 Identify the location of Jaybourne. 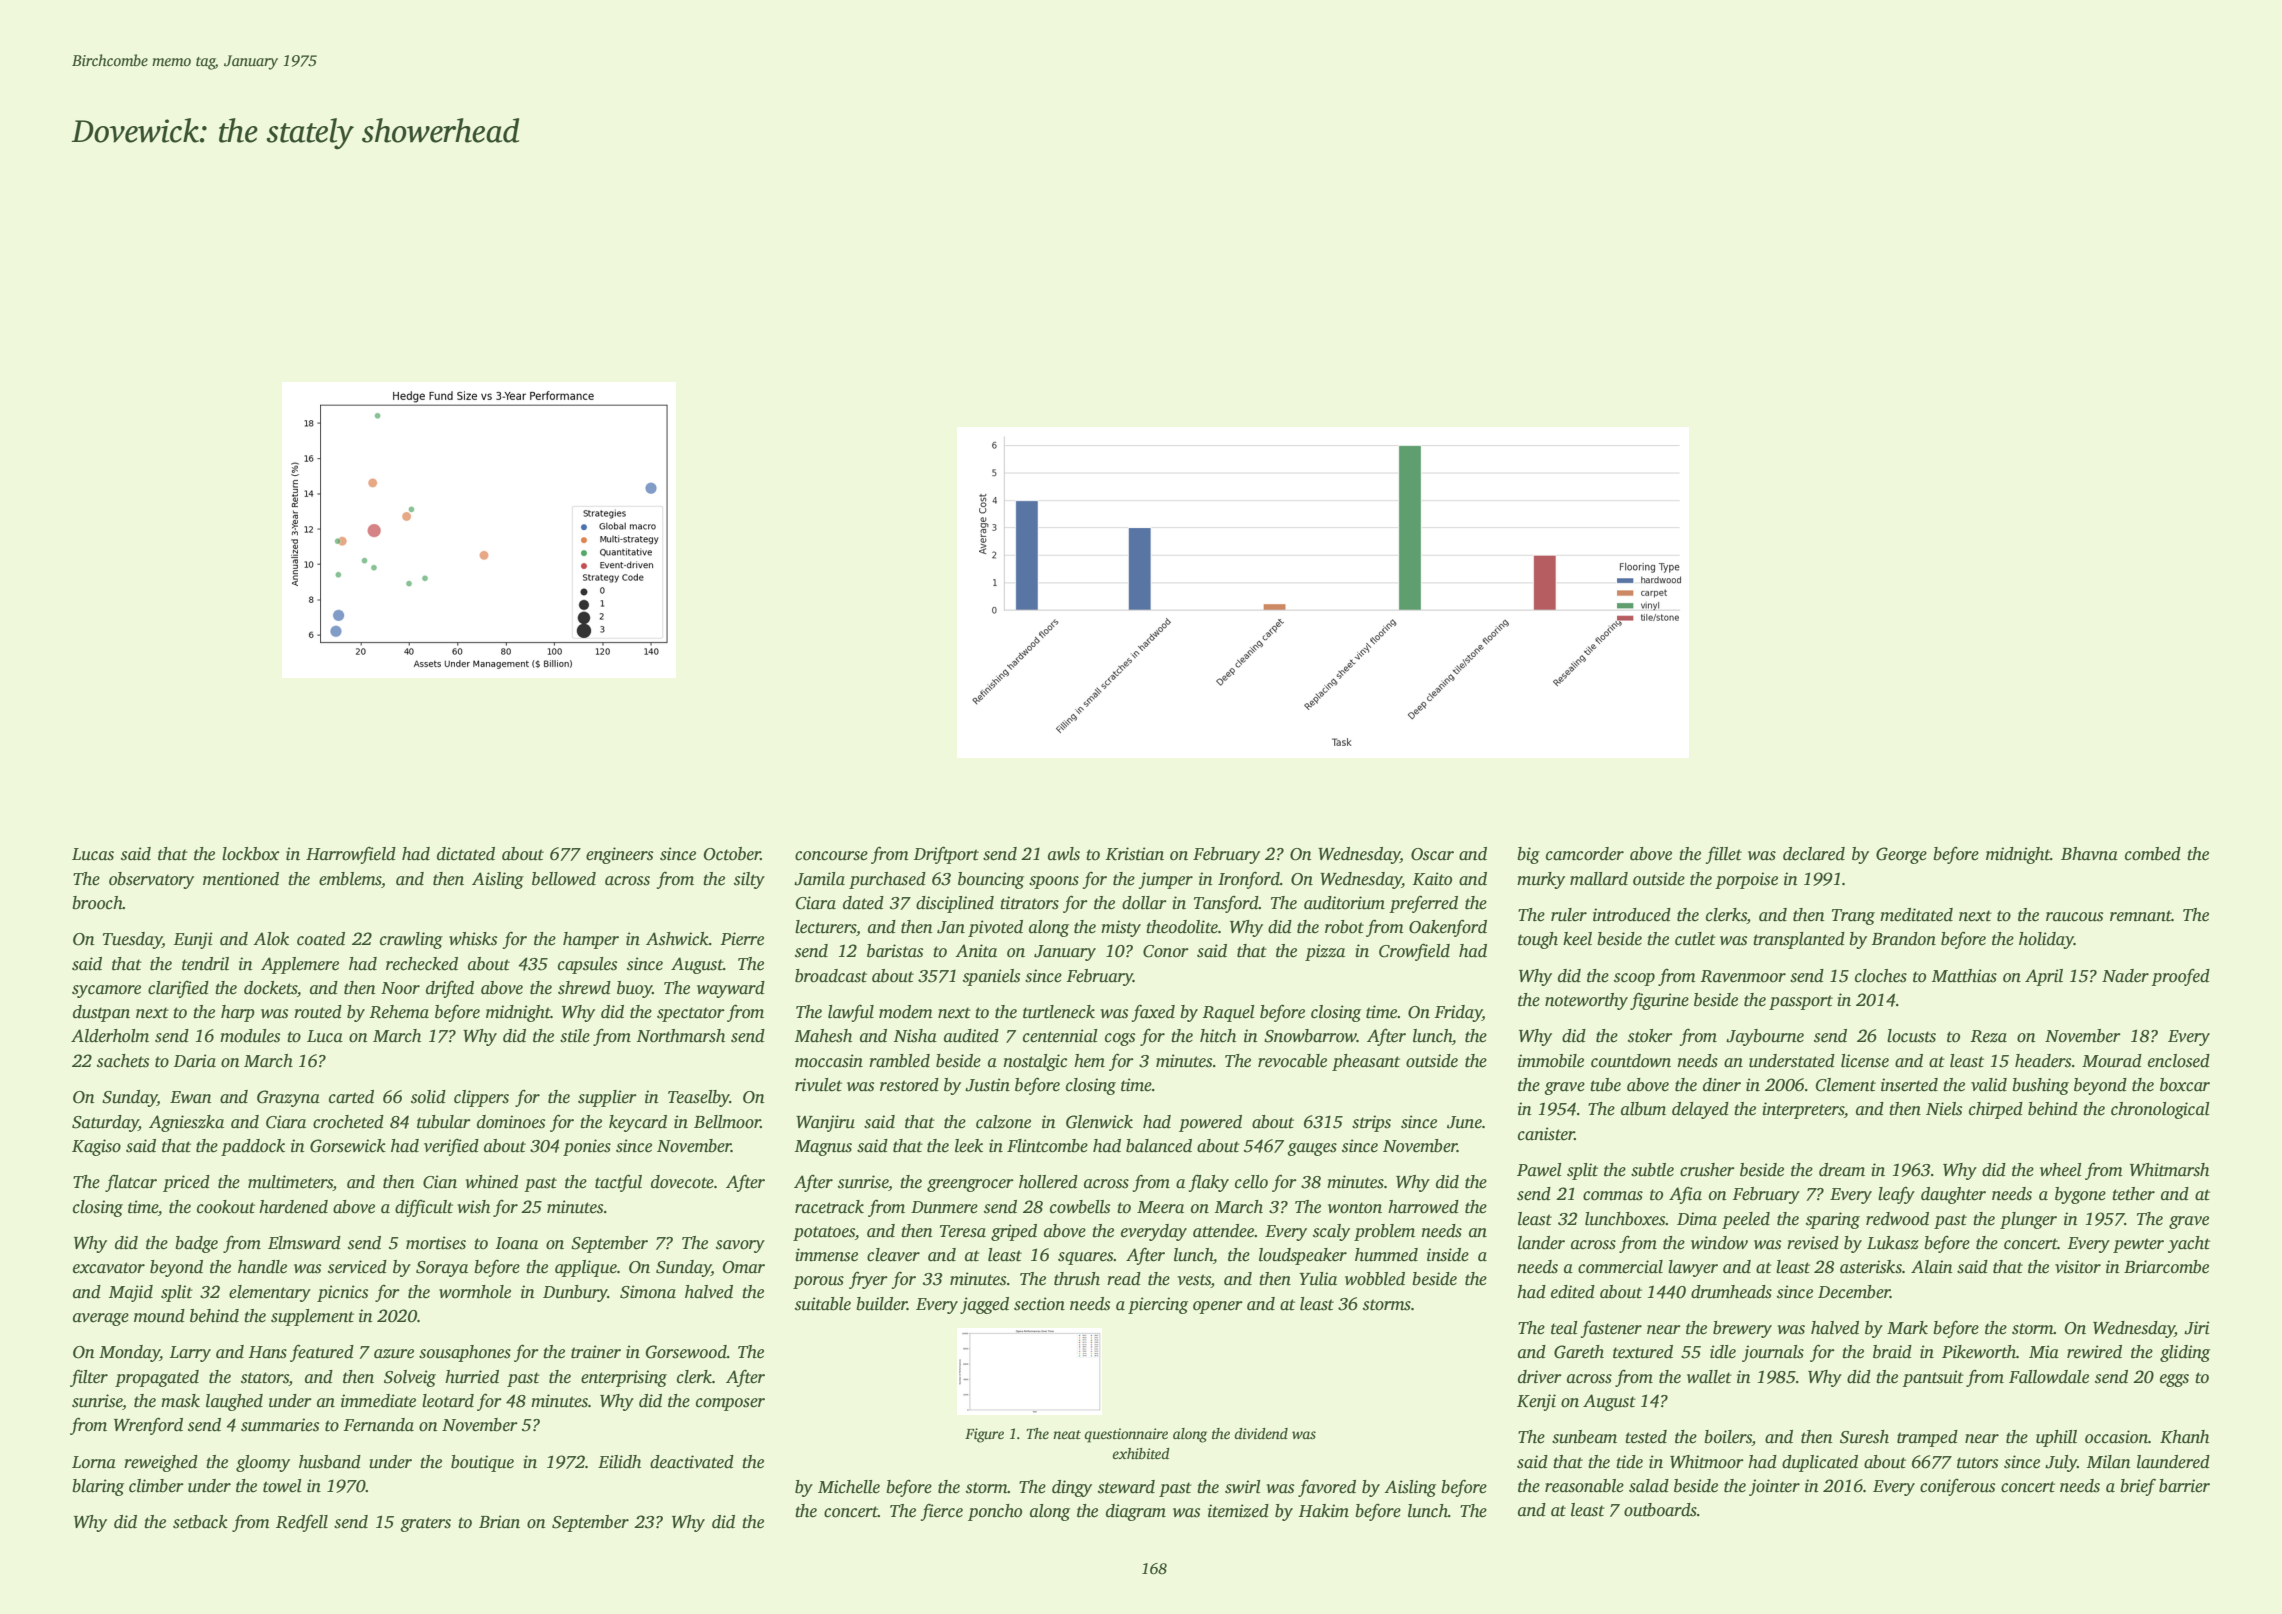
(1765, 1037).
